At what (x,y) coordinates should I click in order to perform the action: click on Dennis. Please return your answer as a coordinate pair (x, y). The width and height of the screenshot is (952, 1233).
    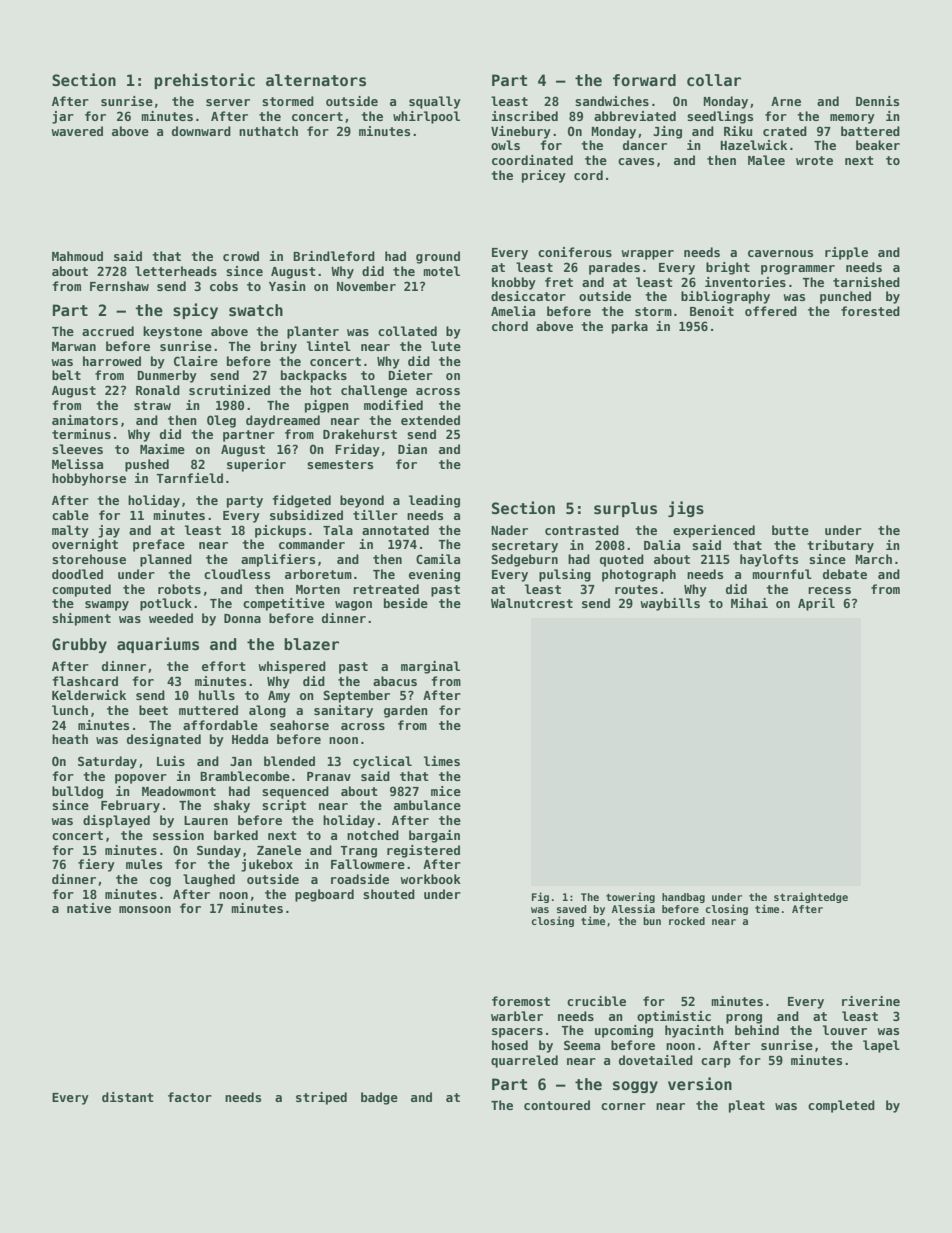
    Looking at the image, I should click on (877, 101).
